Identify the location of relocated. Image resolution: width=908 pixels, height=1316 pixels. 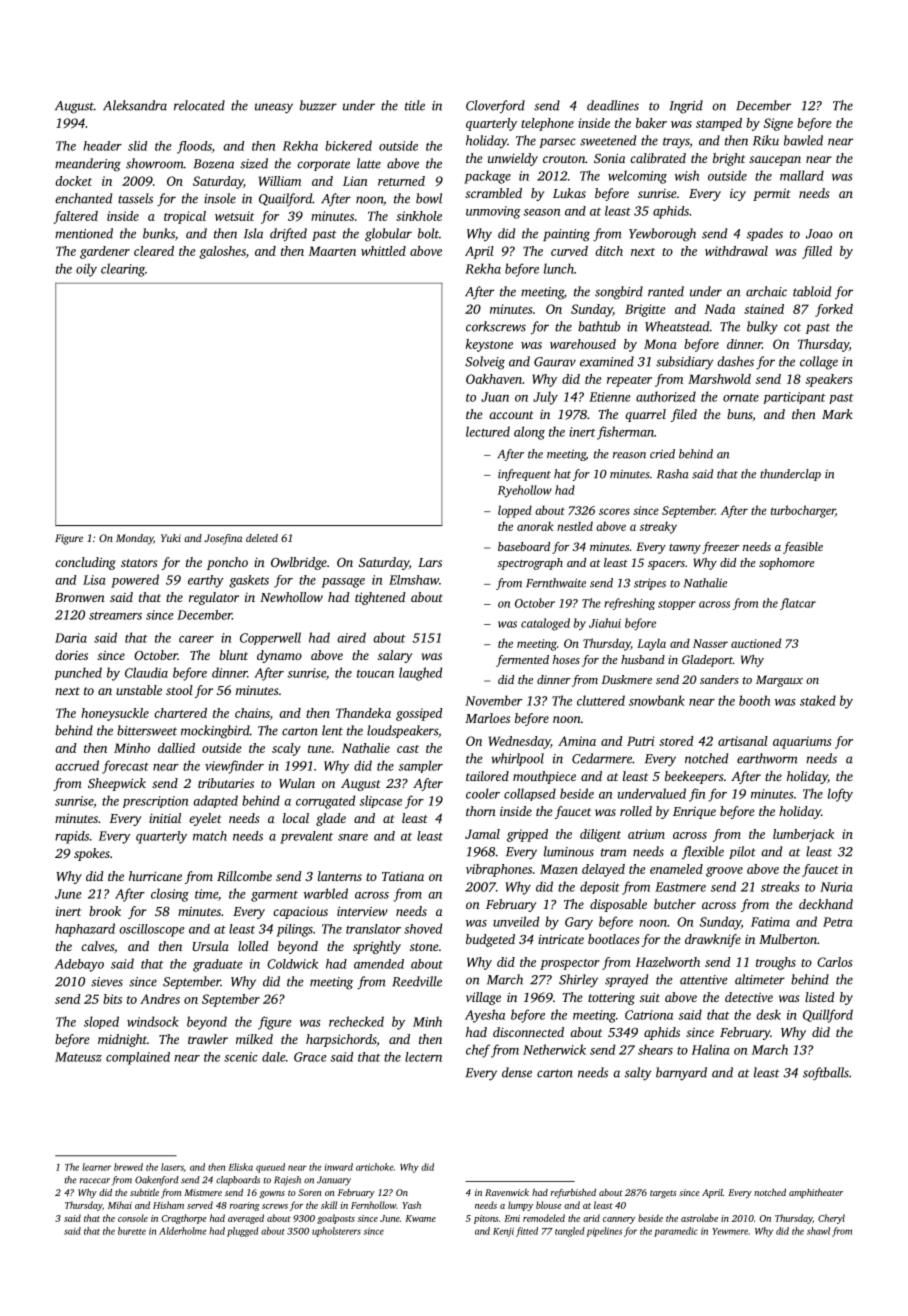
(199, 105).
